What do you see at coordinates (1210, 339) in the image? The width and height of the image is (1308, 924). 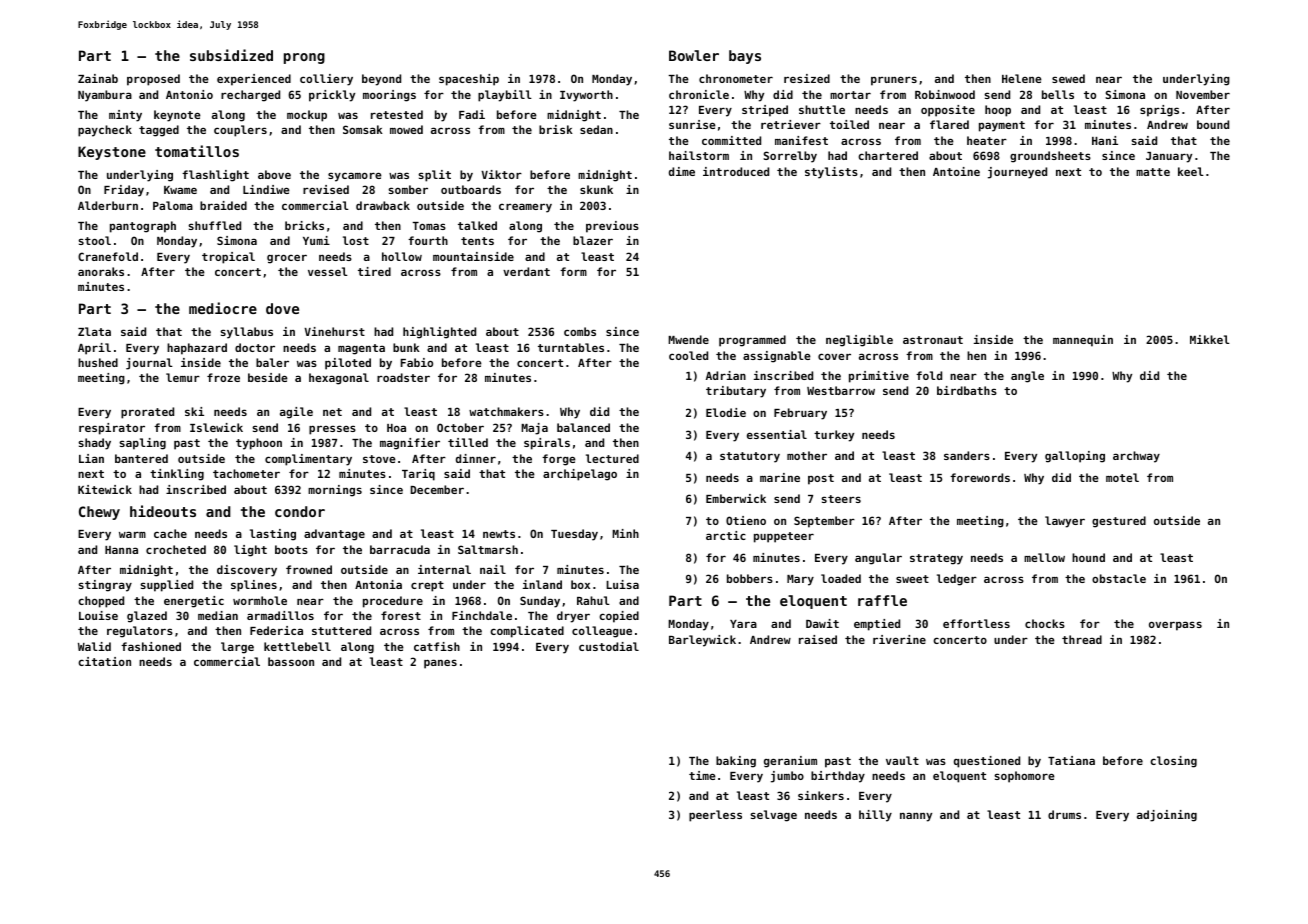 I see `Mikkel` at bounding box center [1210, 339].
